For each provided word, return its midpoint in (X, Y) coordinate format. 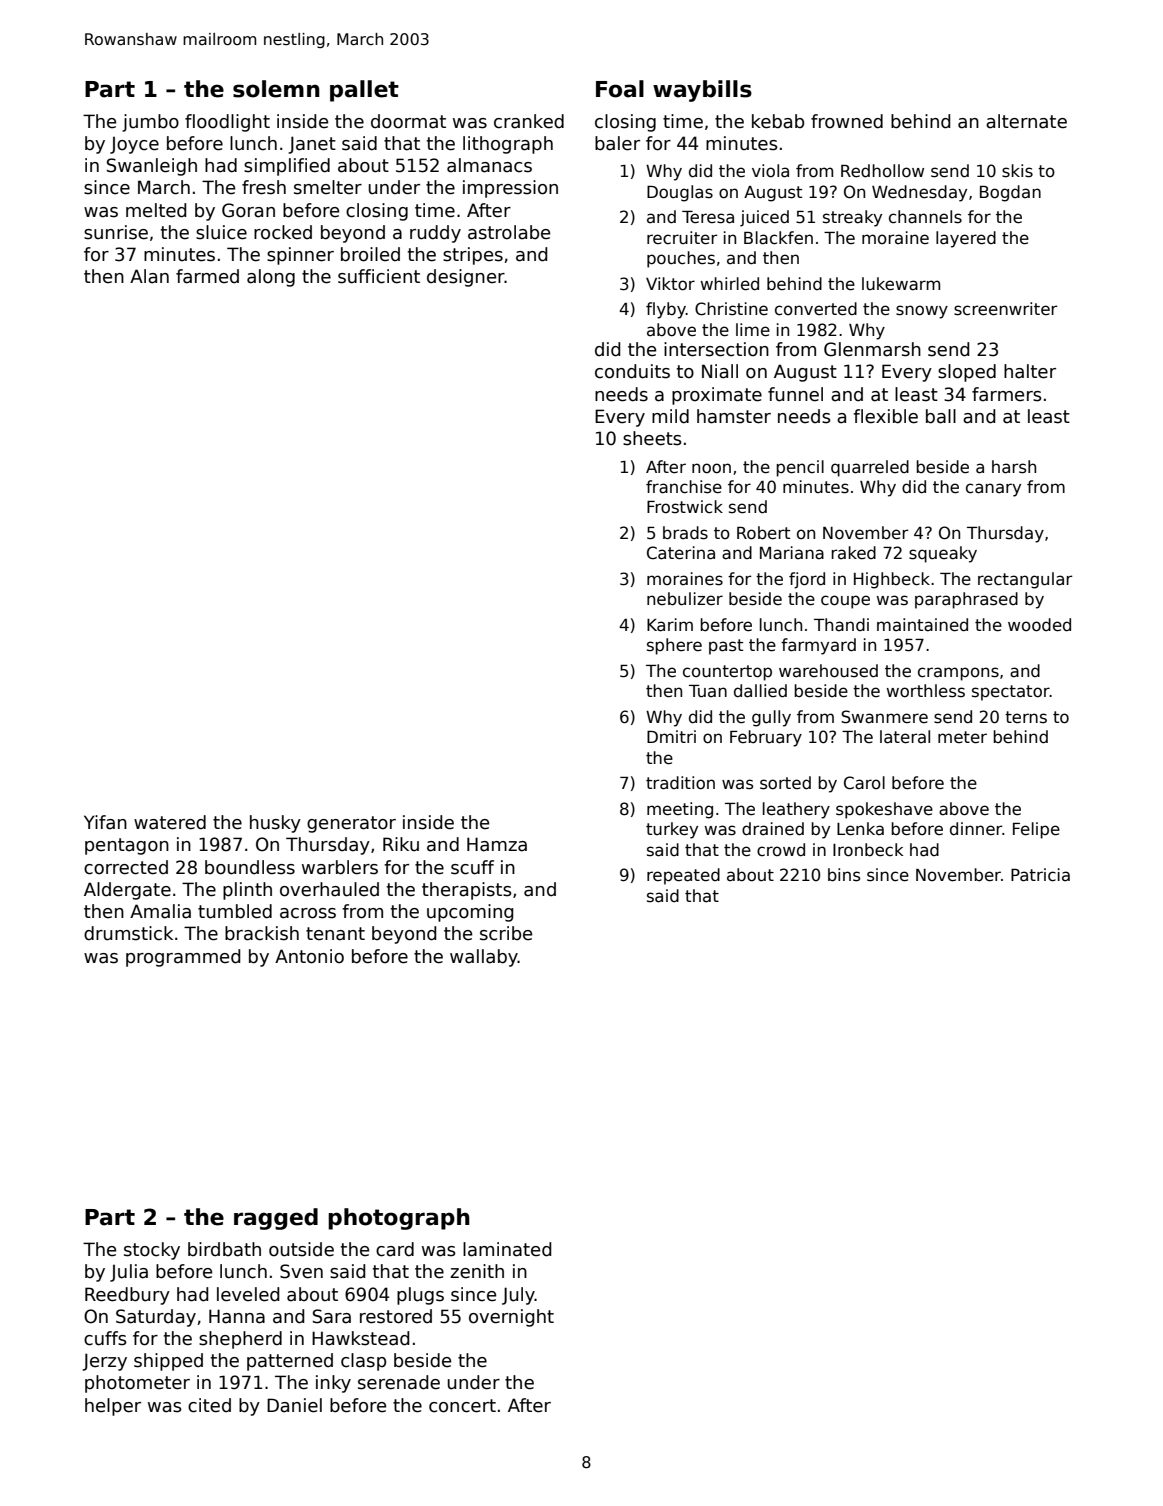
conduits (632, 371)
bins (844, 875)
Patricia (1040, 875)
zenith (477, 1271)
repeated (683, 876)
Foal (620, 89)
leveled (248, 1294)
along (271, 278)
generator (351, 824)
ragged (276, 1219)
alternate (1026, 121)
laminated (507, 1249)
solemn (276, 89)
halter (1030, 371)
